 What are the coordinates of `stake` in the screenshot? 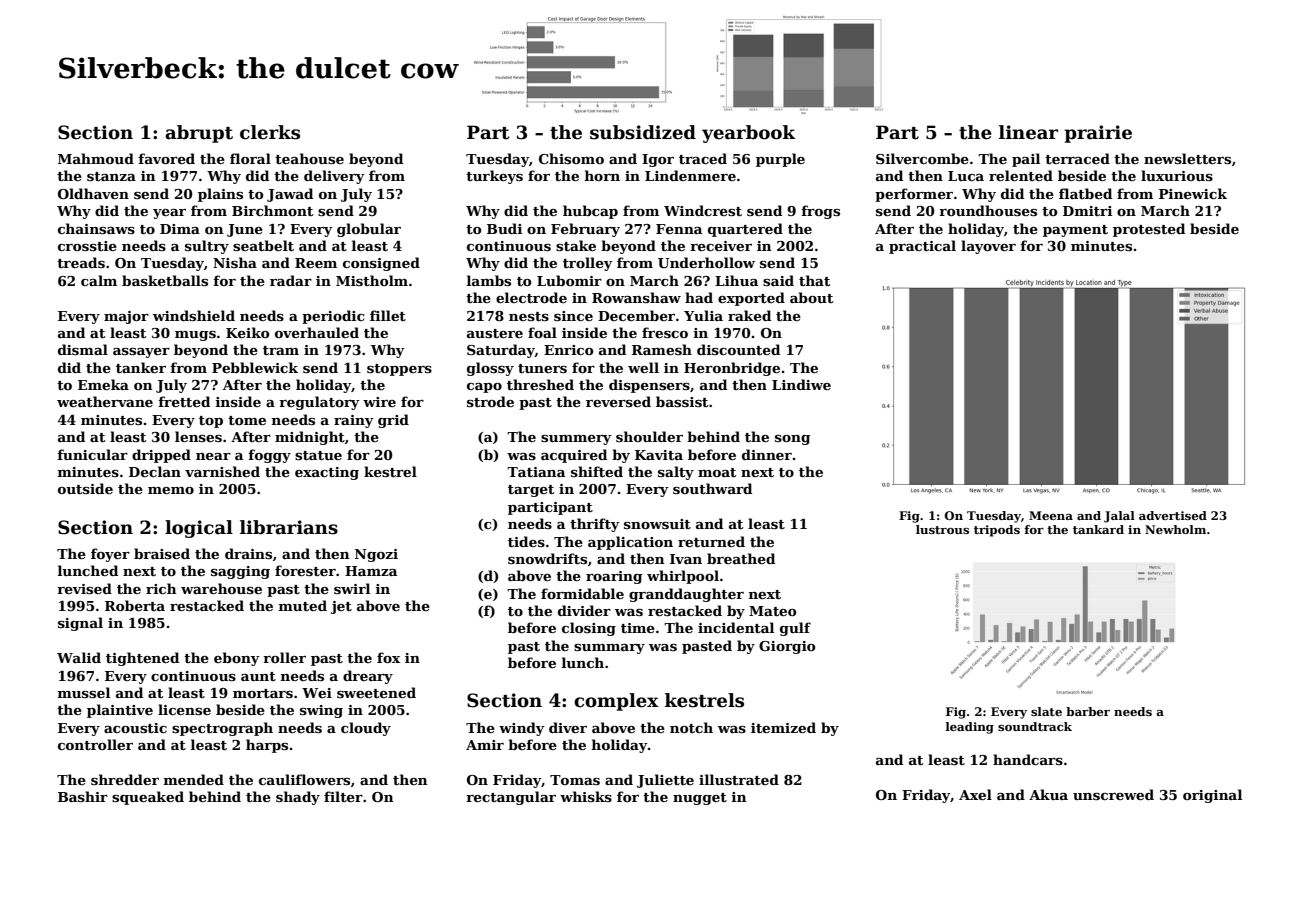 It's located at (576, 245).
